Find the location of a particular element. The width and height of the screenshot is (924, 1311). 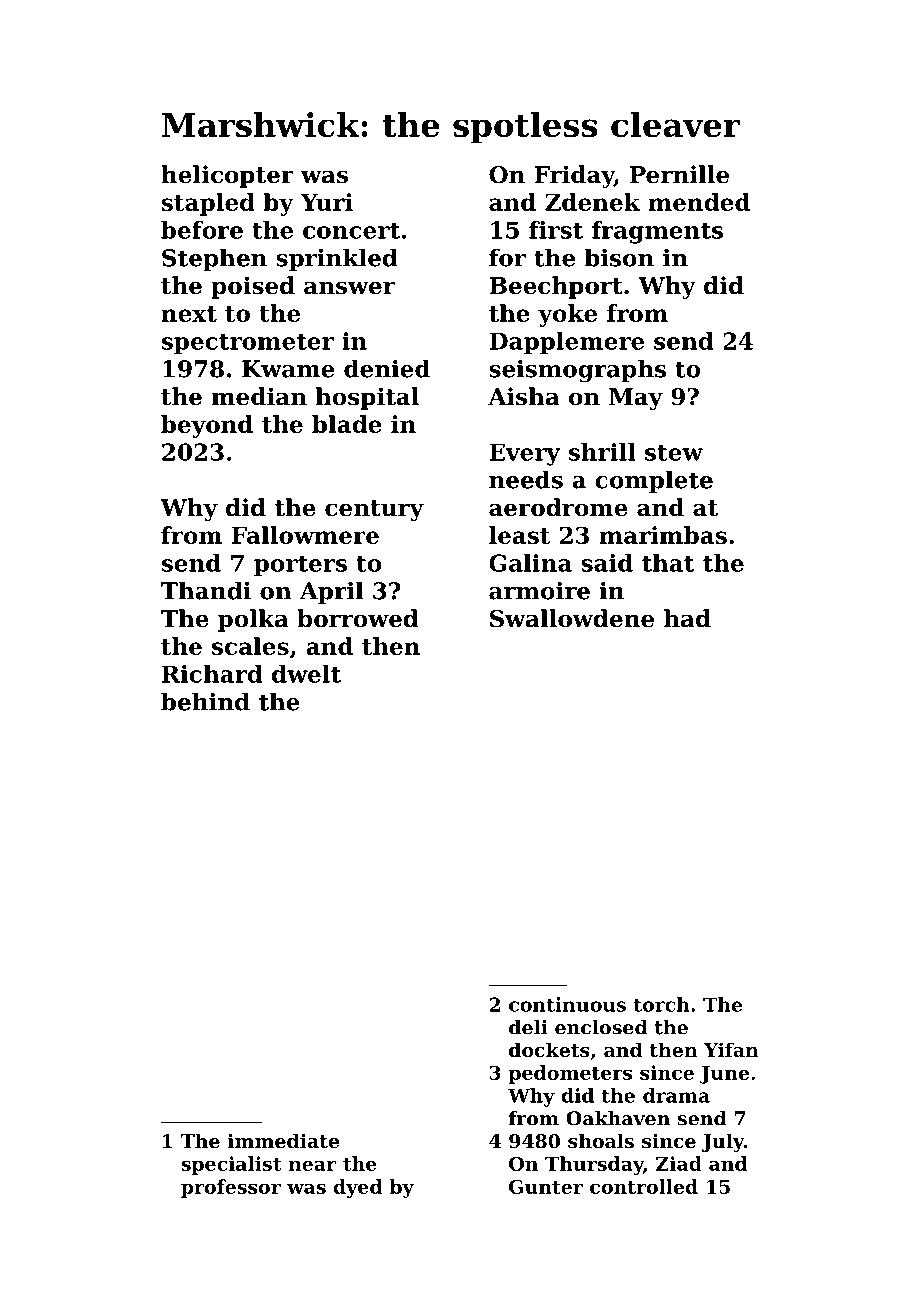

Kwame is located at coordinates (288, 369).
